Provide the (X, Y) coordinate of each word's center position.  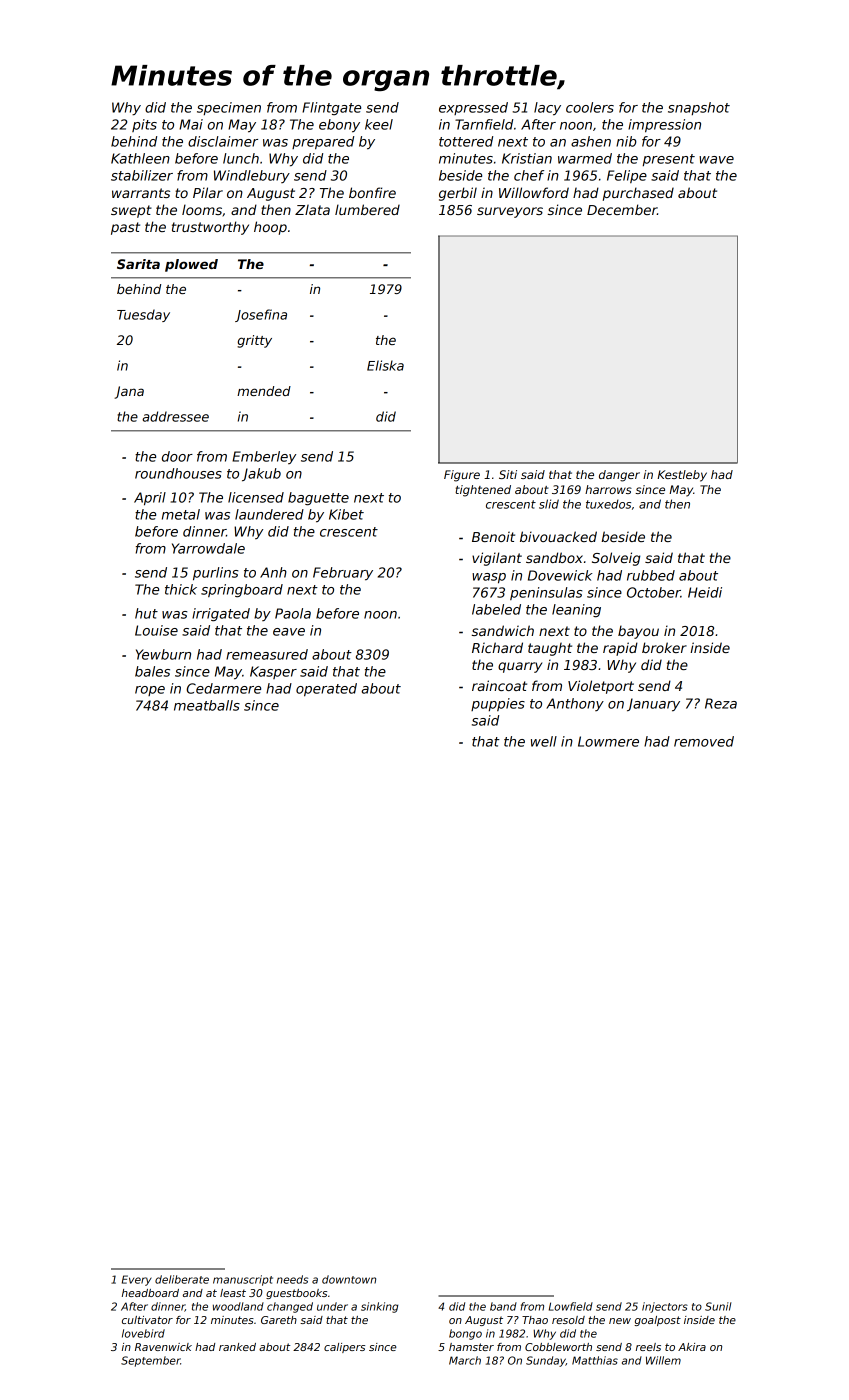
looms (202, 209)
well (544, 741)
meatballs (207, 705)
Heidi (705, 592)
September (151, 1361)
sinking (379, 1307)
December (622, 209)
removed (704, 741)
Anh (273, 572)
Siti (508, 474)
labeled (496, 609)
